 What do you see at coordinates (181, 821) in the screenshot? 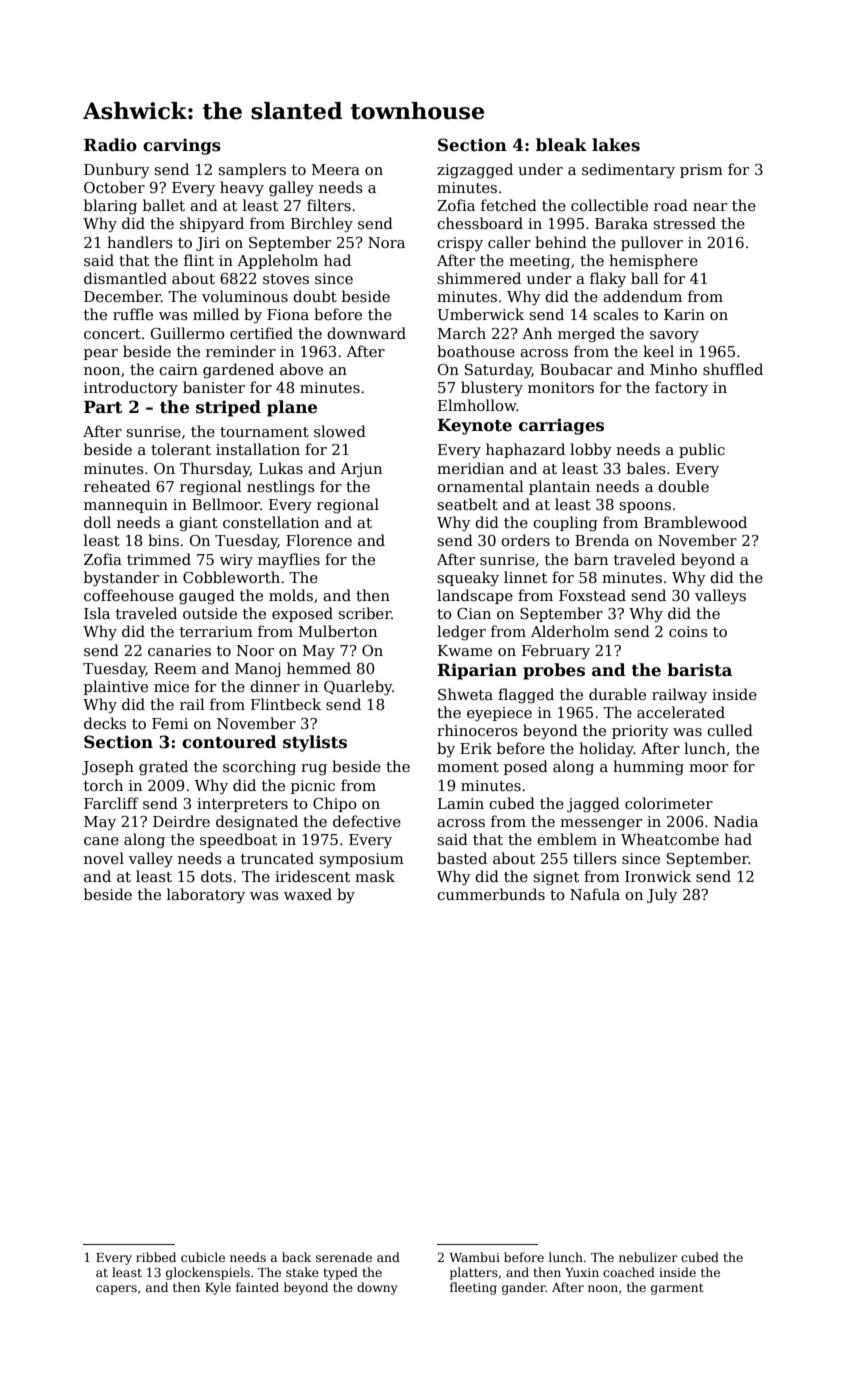
I see `Deirdre` at bounding box center [181, 821].
